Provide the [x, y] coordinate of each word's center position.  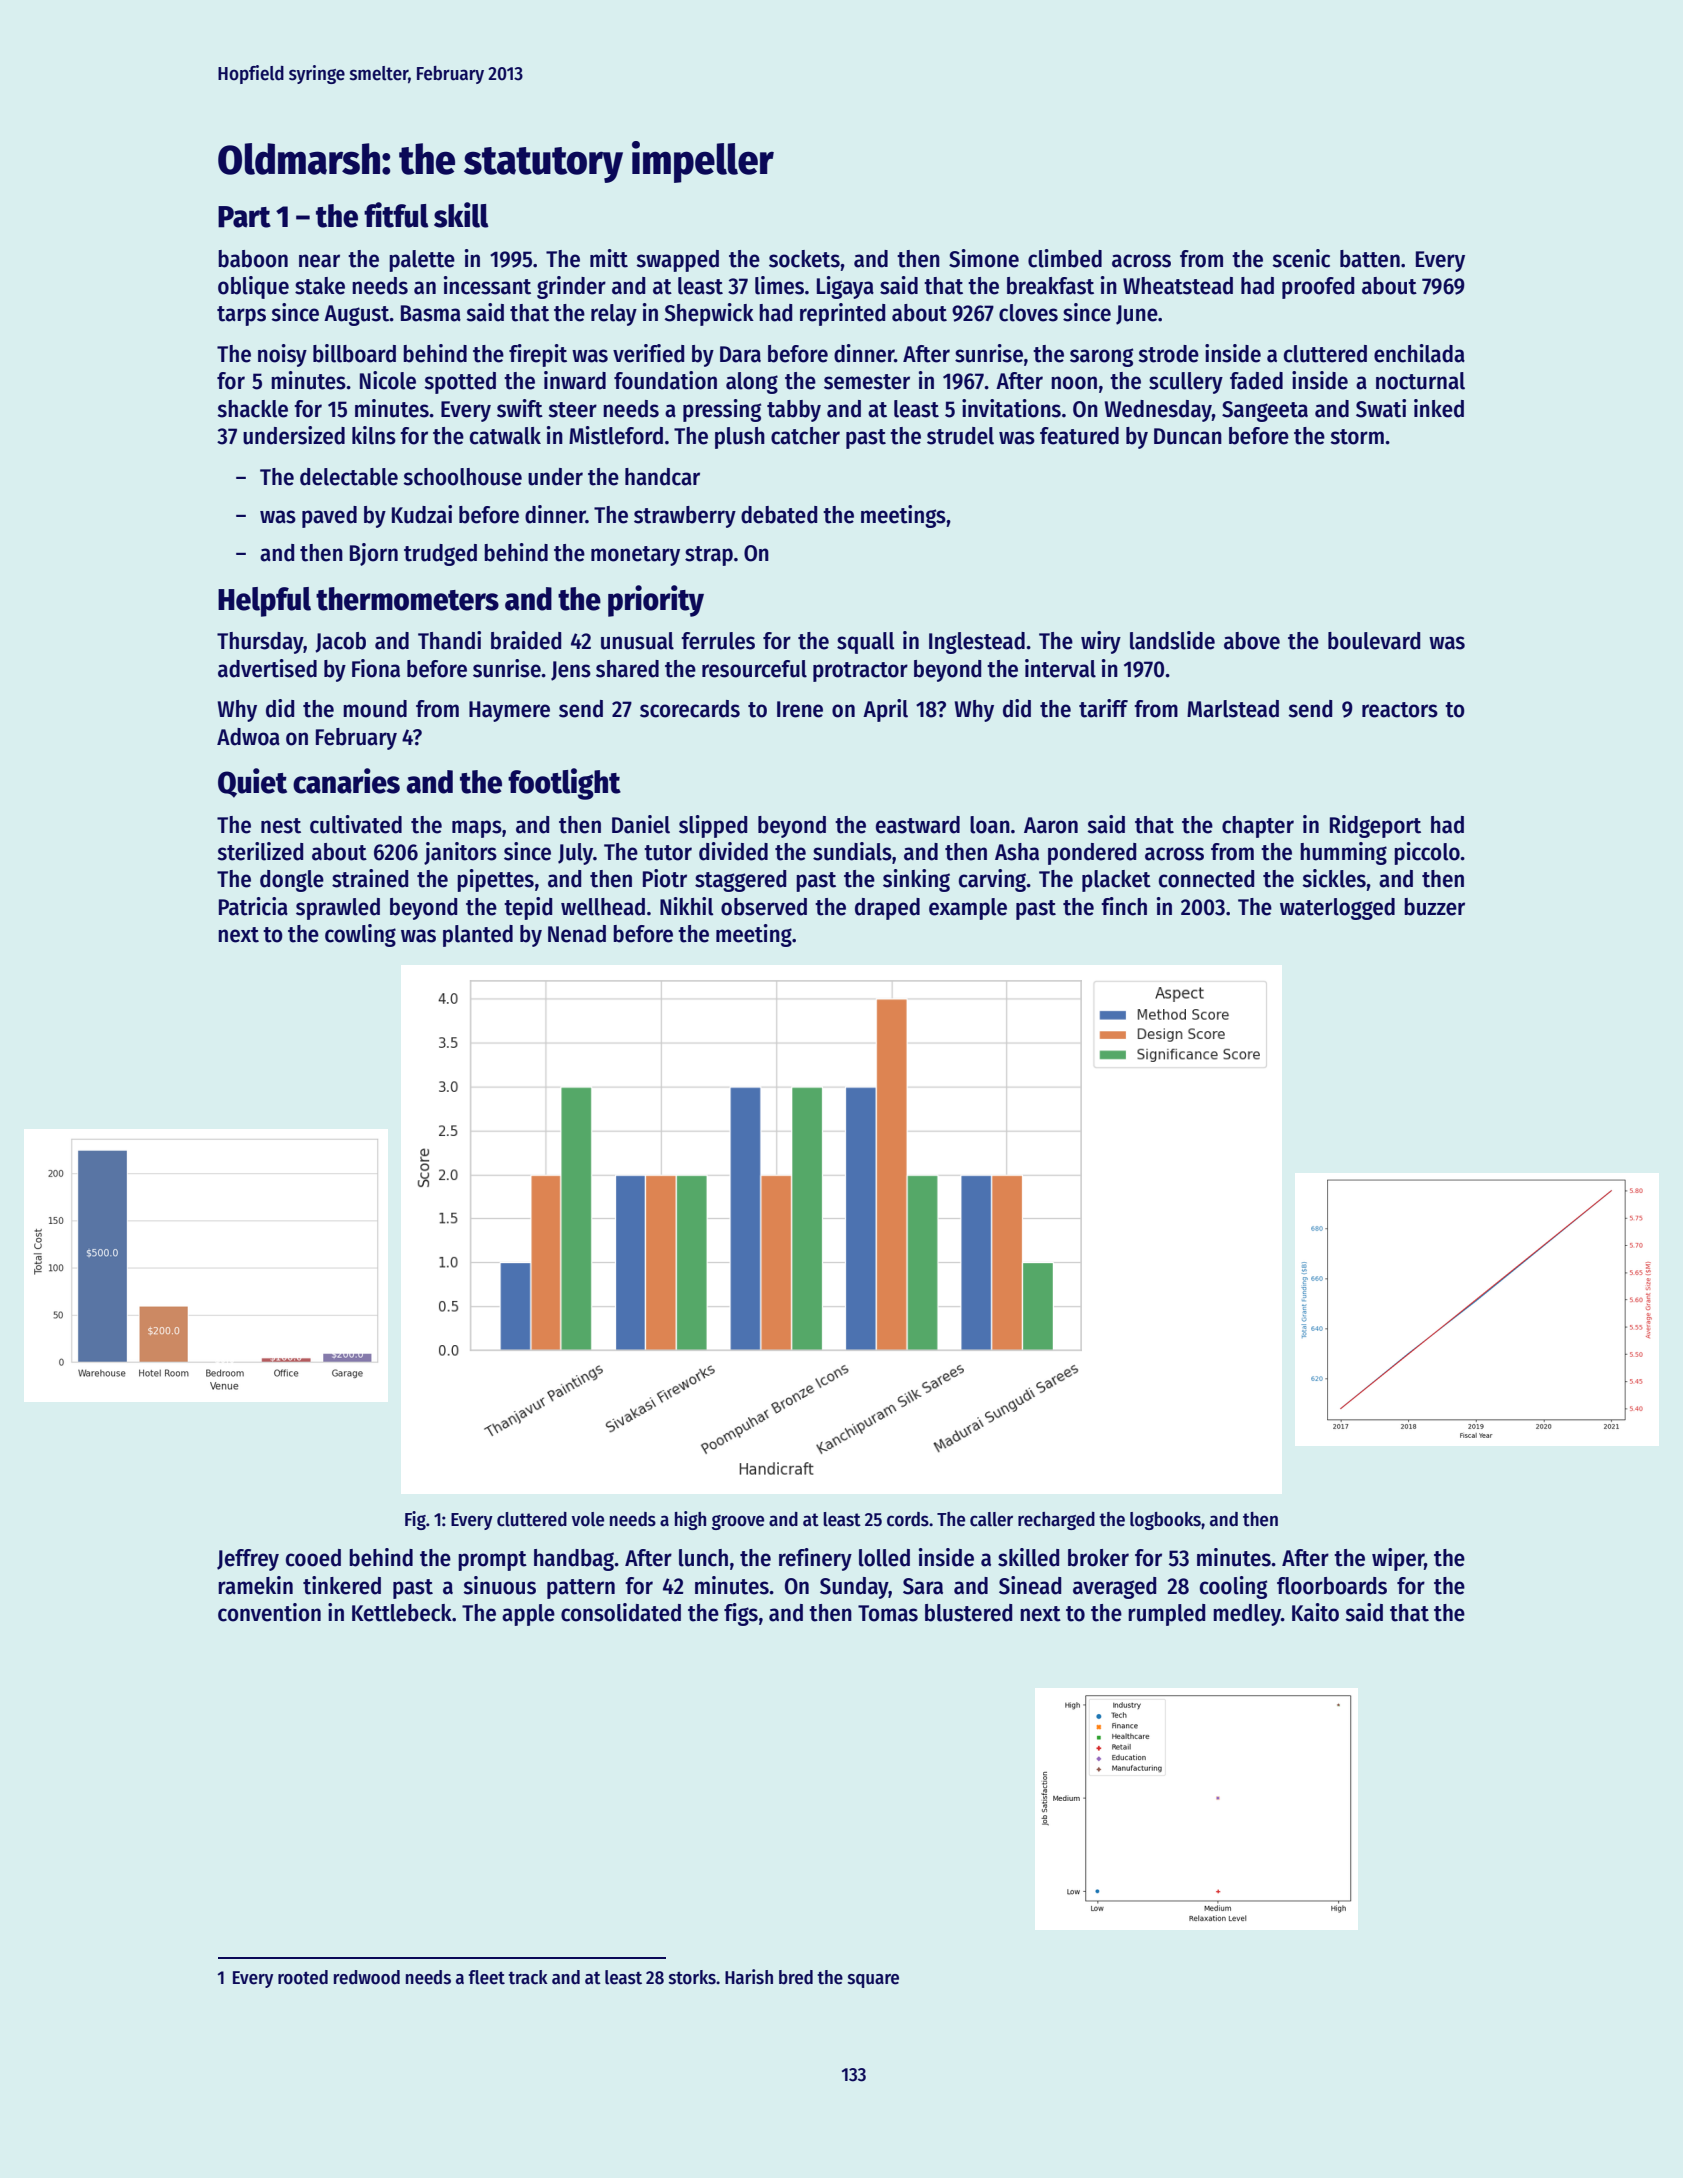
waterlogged [1337, 909]
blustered [968, 1613]
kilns [374, 435]
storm [1357, 437]
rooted [303, 1977]
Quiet [252, 783]
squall [866, 643]
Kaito [1315, 1612]
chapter [1258, 827]
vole [587, 1519]
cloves [1028, 313]
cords [908, 1519]
